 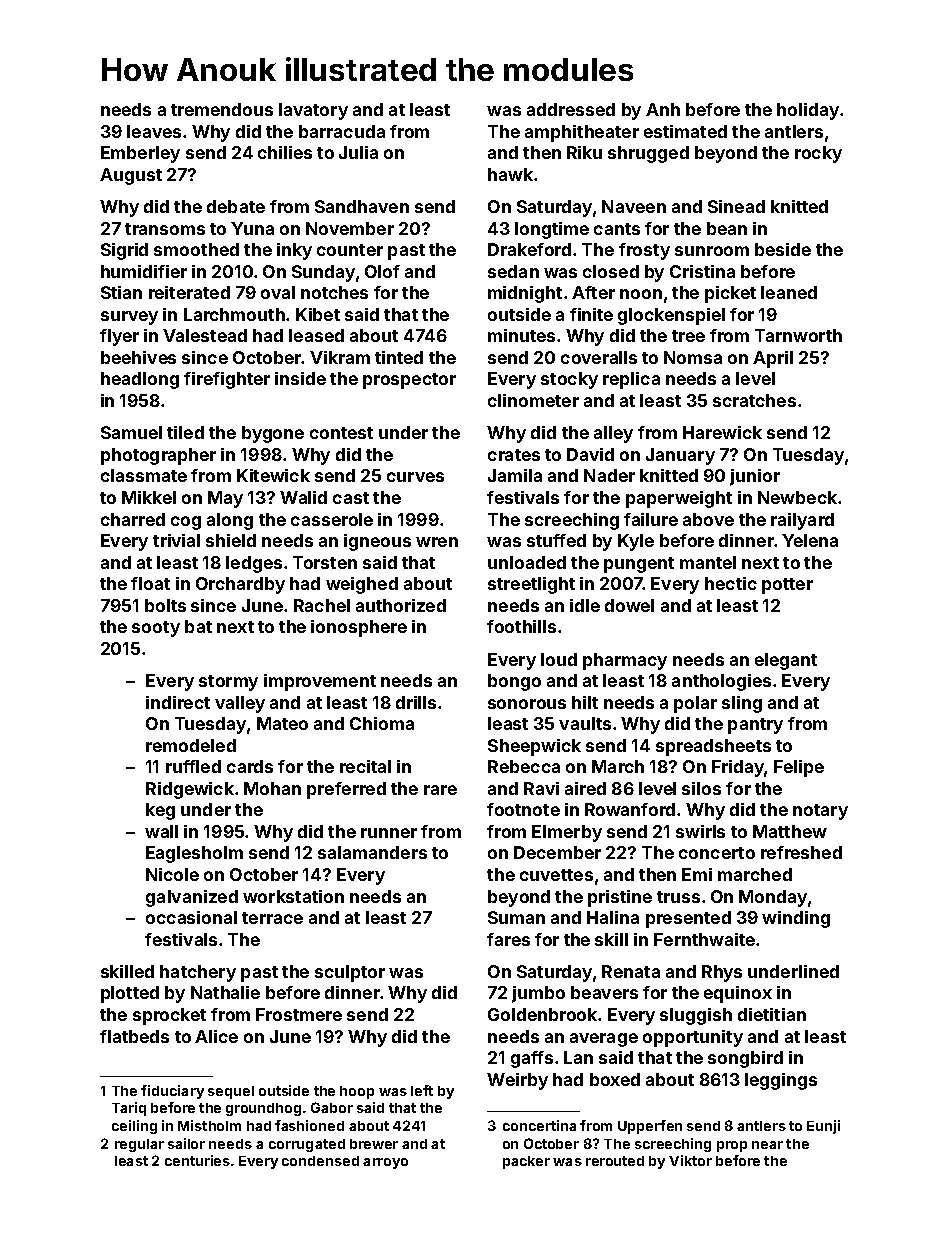 What do you see at coordinates (591, 314) in the screenshot?
I see `finite` at bounding box center [591, 314].
